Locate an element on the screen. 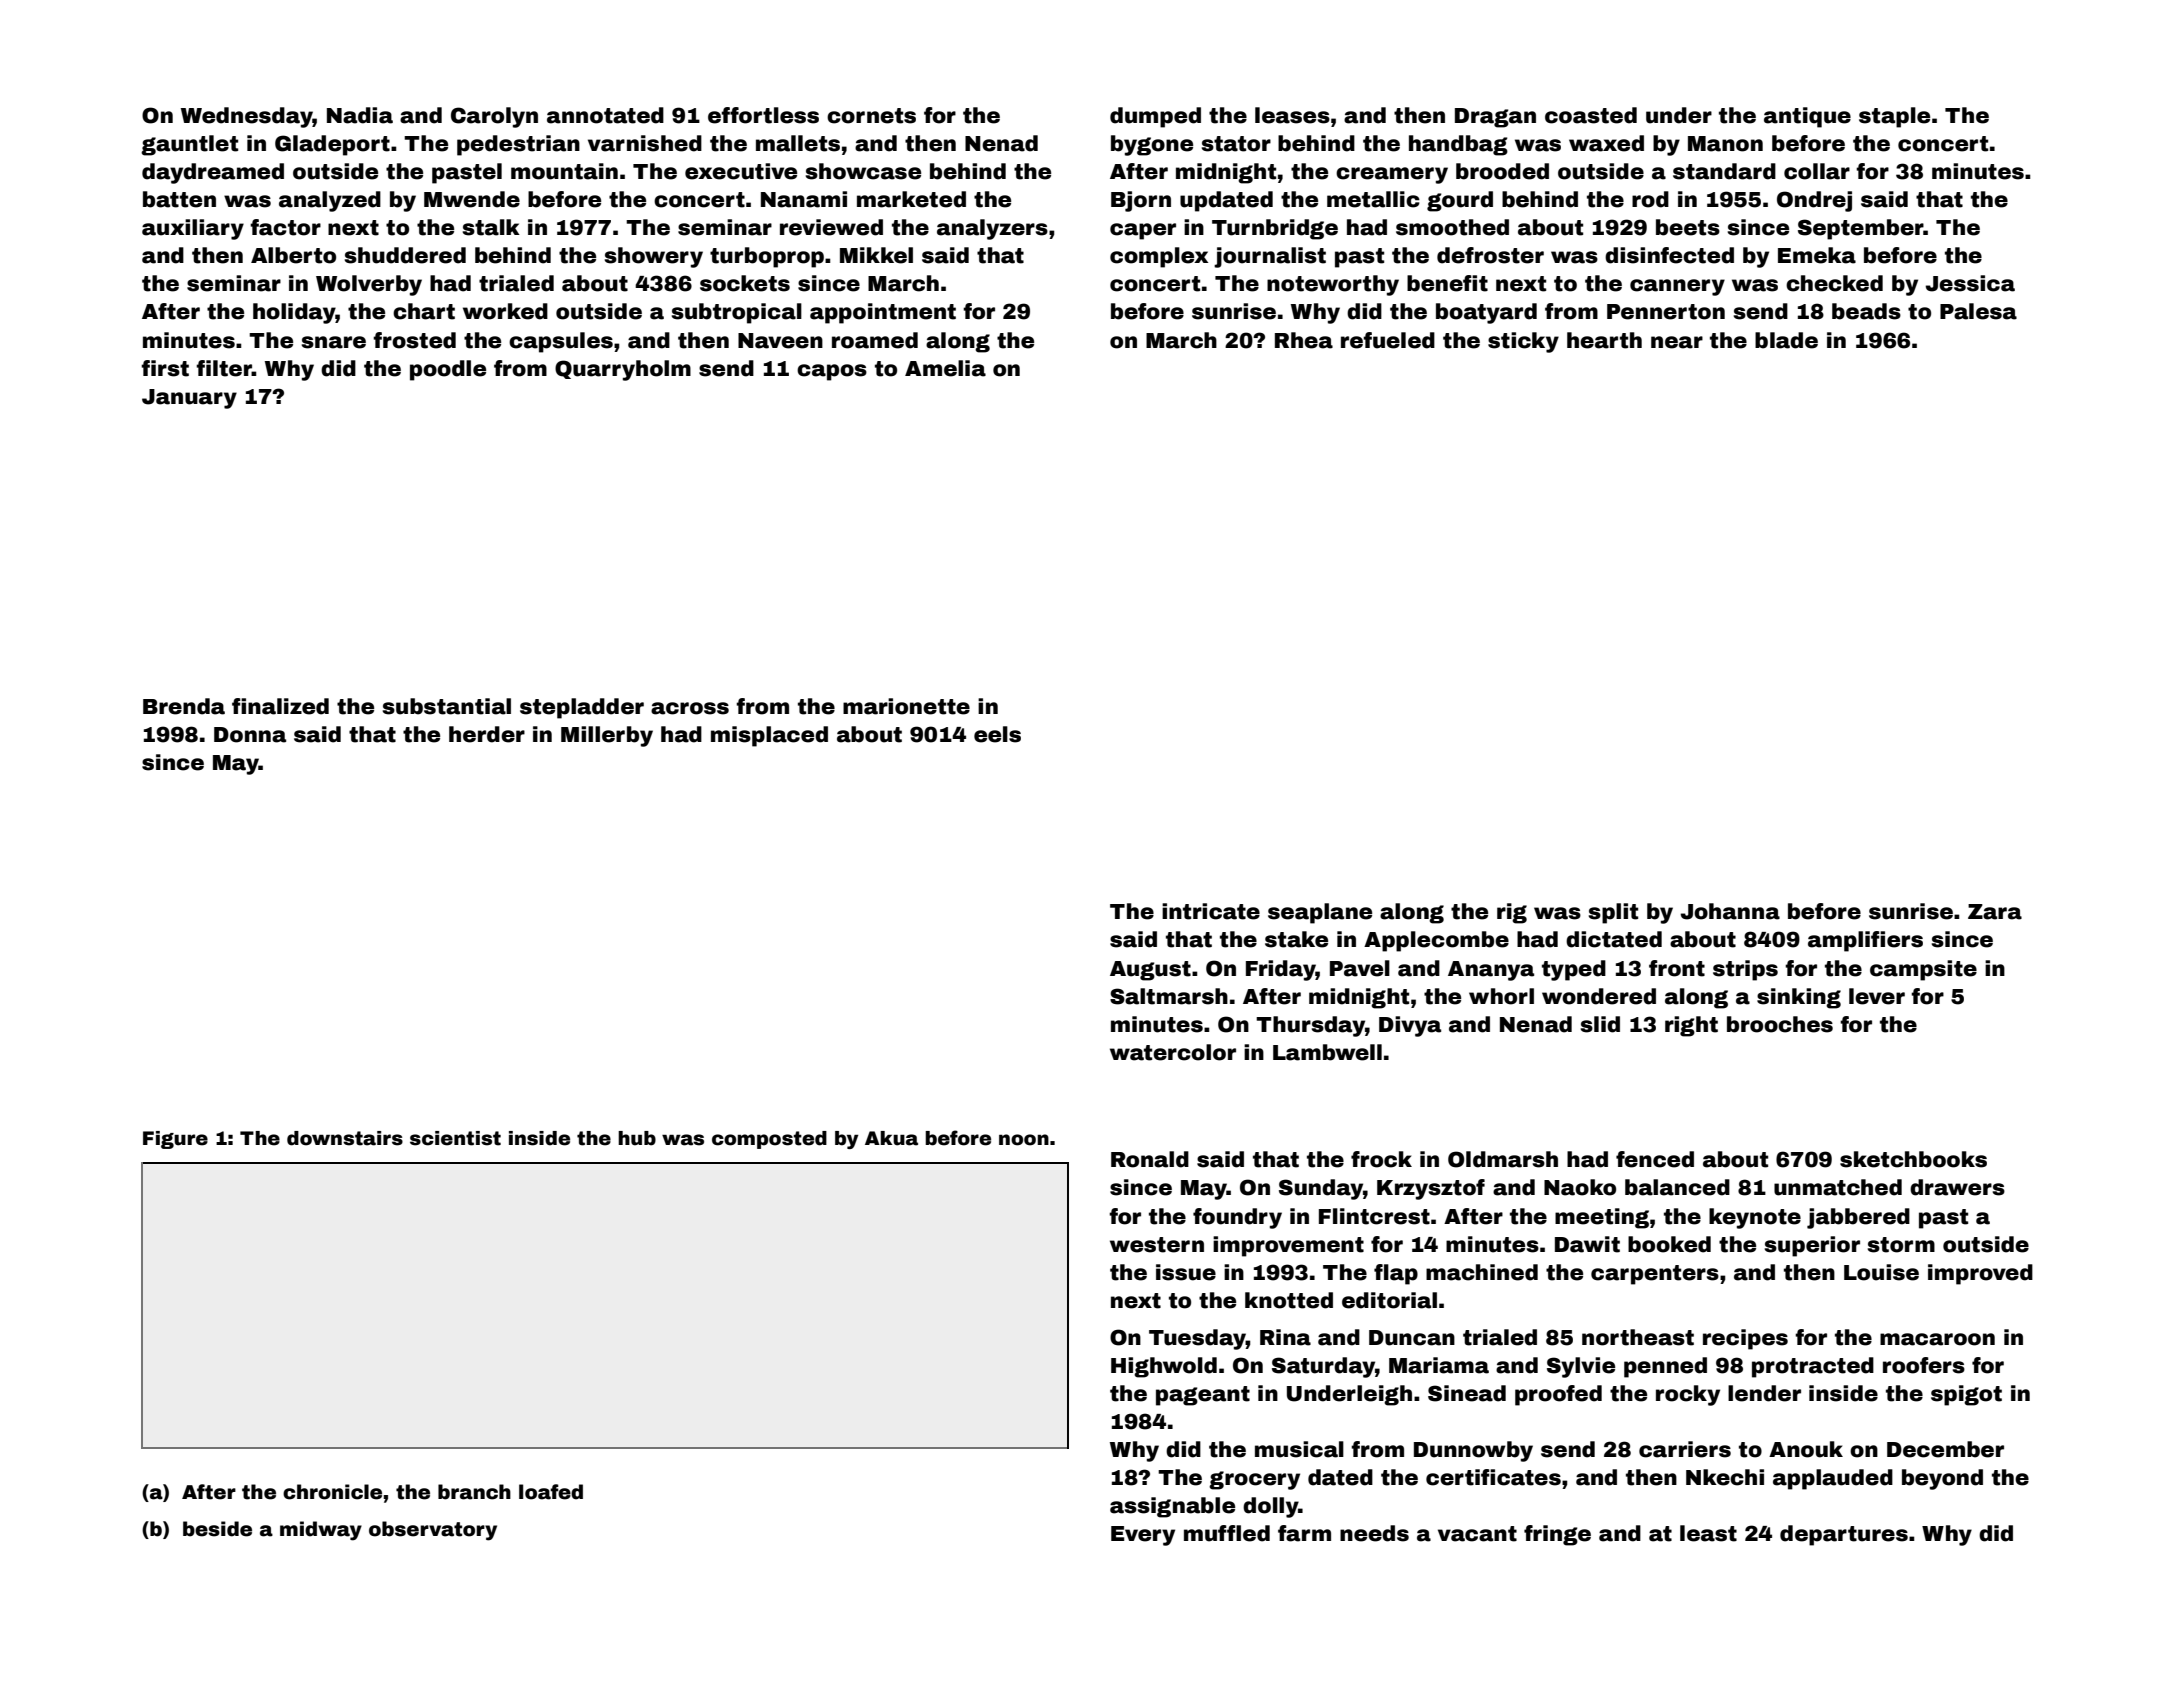 The width and height of the screenshot is (2178, 1683). Brenda is located at coordinates (184, 706).
